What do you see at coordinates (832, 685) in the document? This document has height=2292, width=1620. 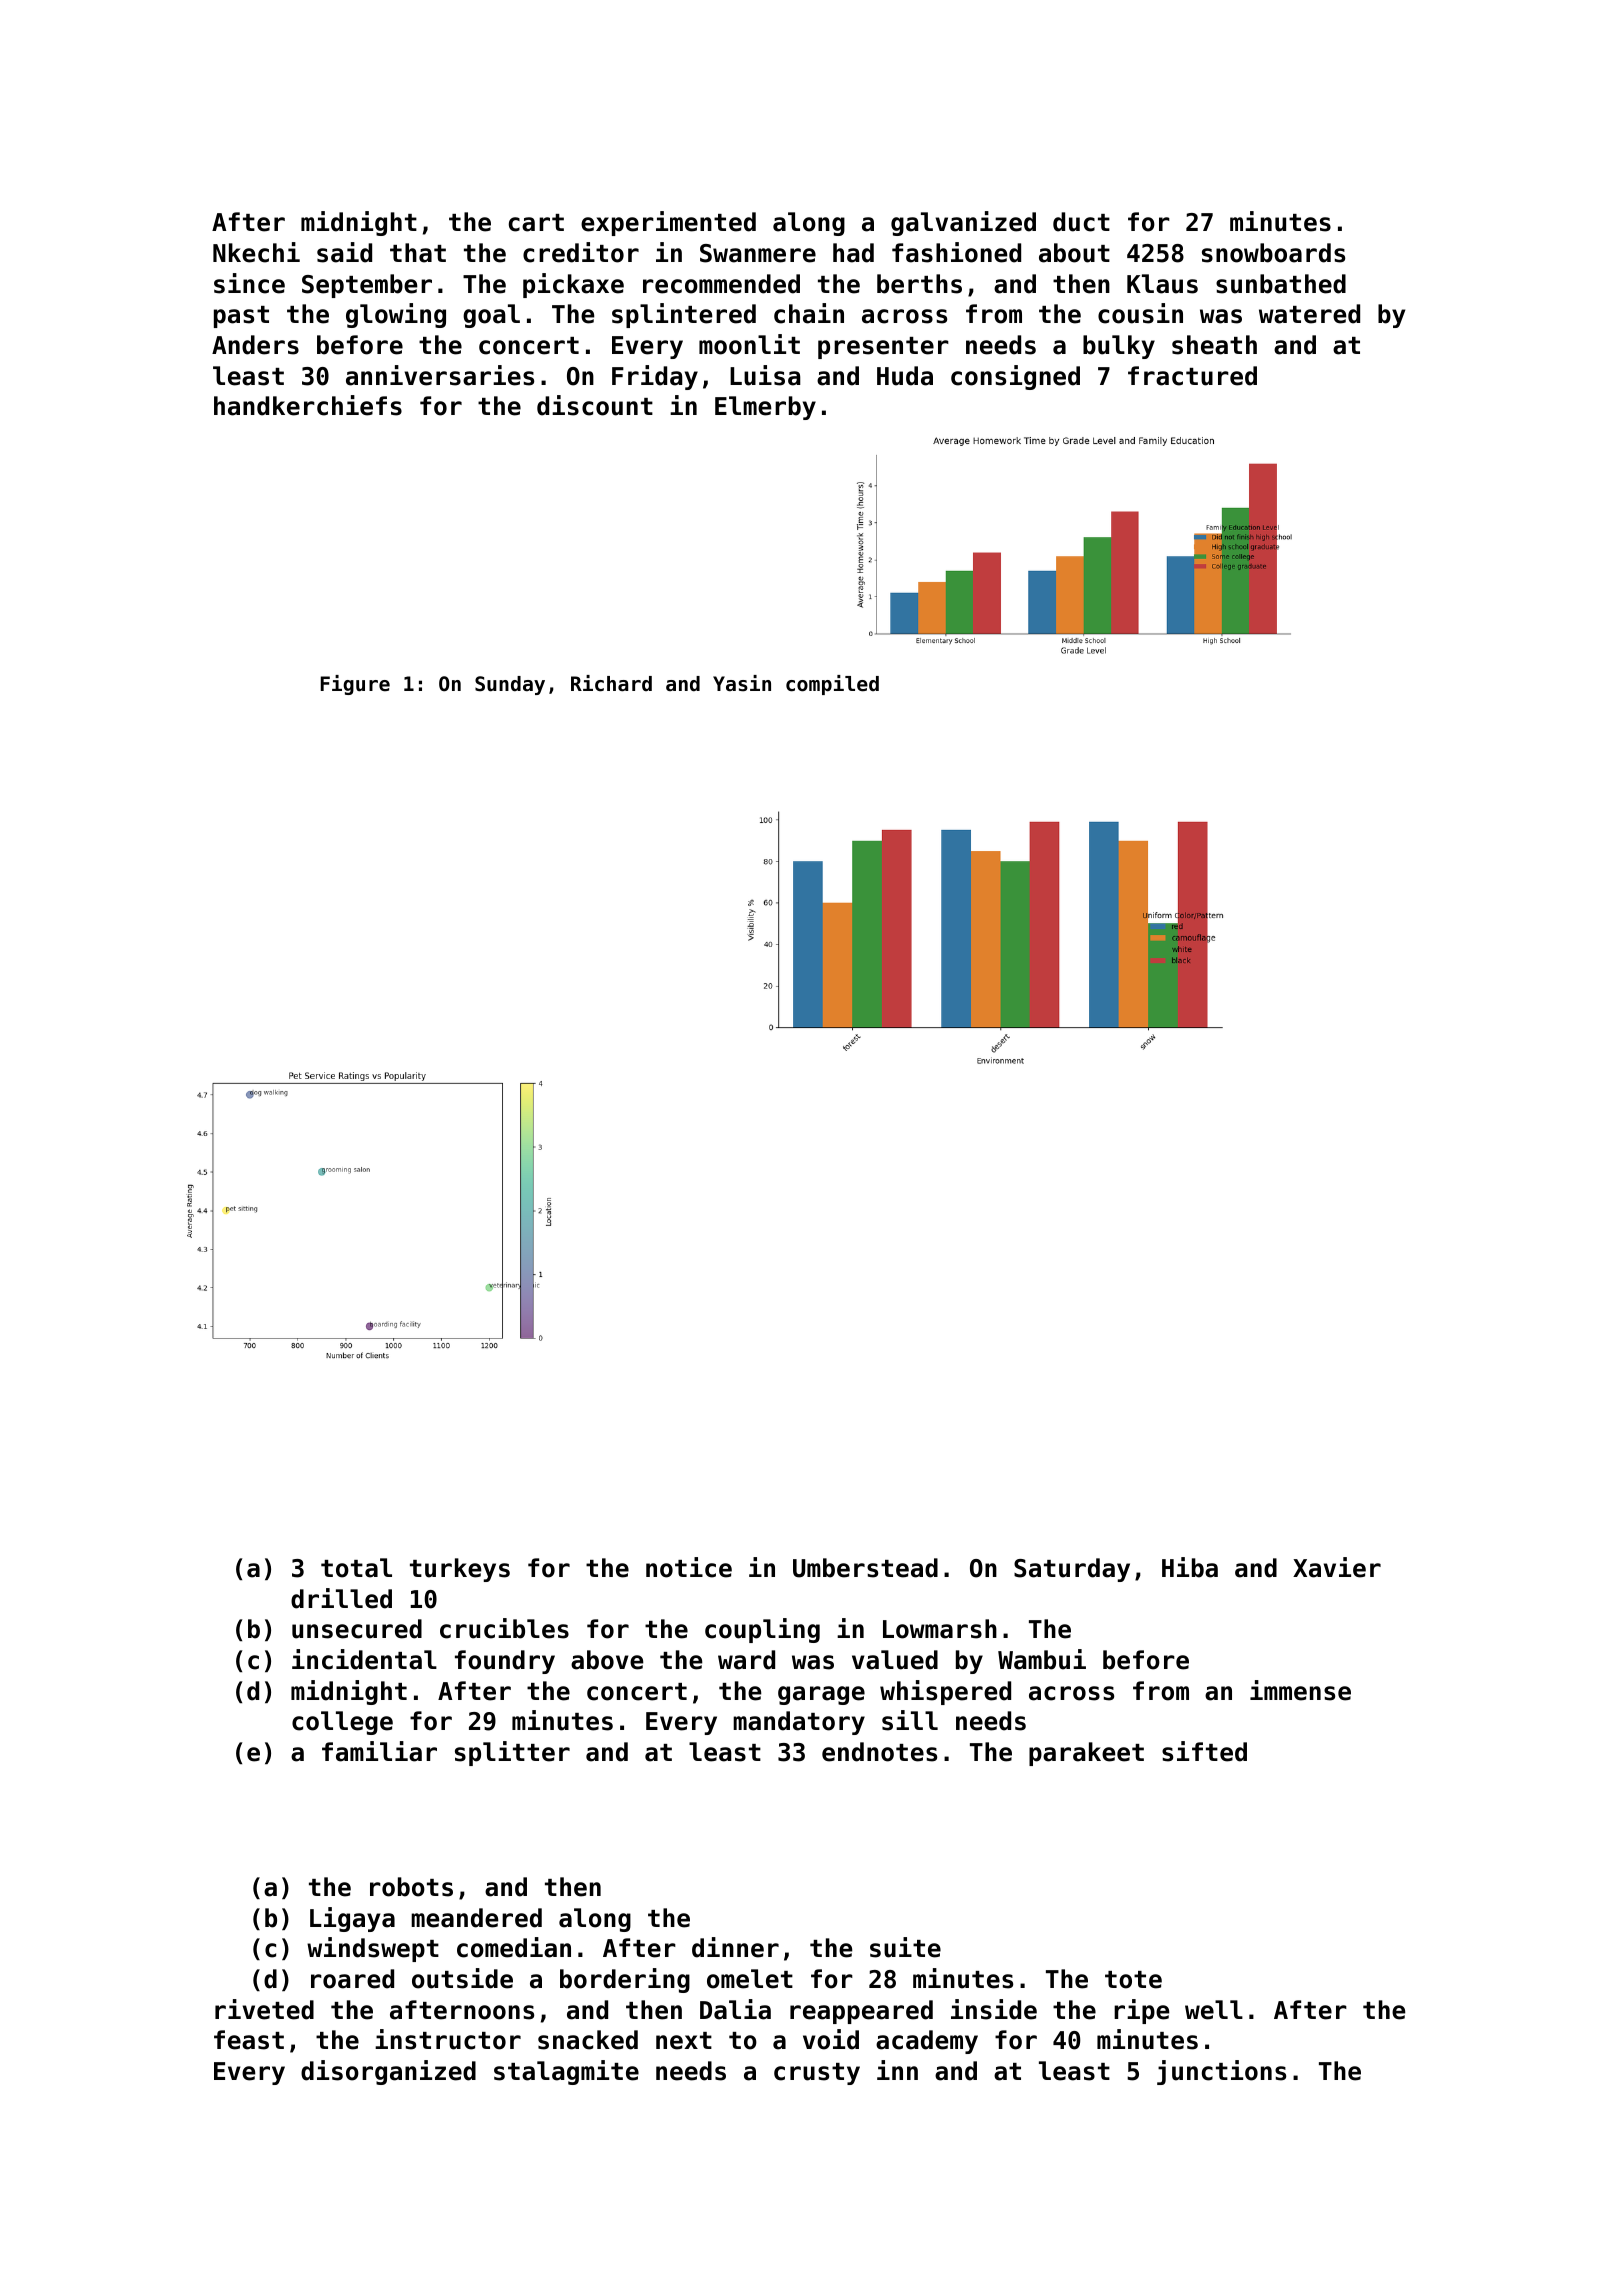 I see `compiled` at bounding box center [832, 685].
